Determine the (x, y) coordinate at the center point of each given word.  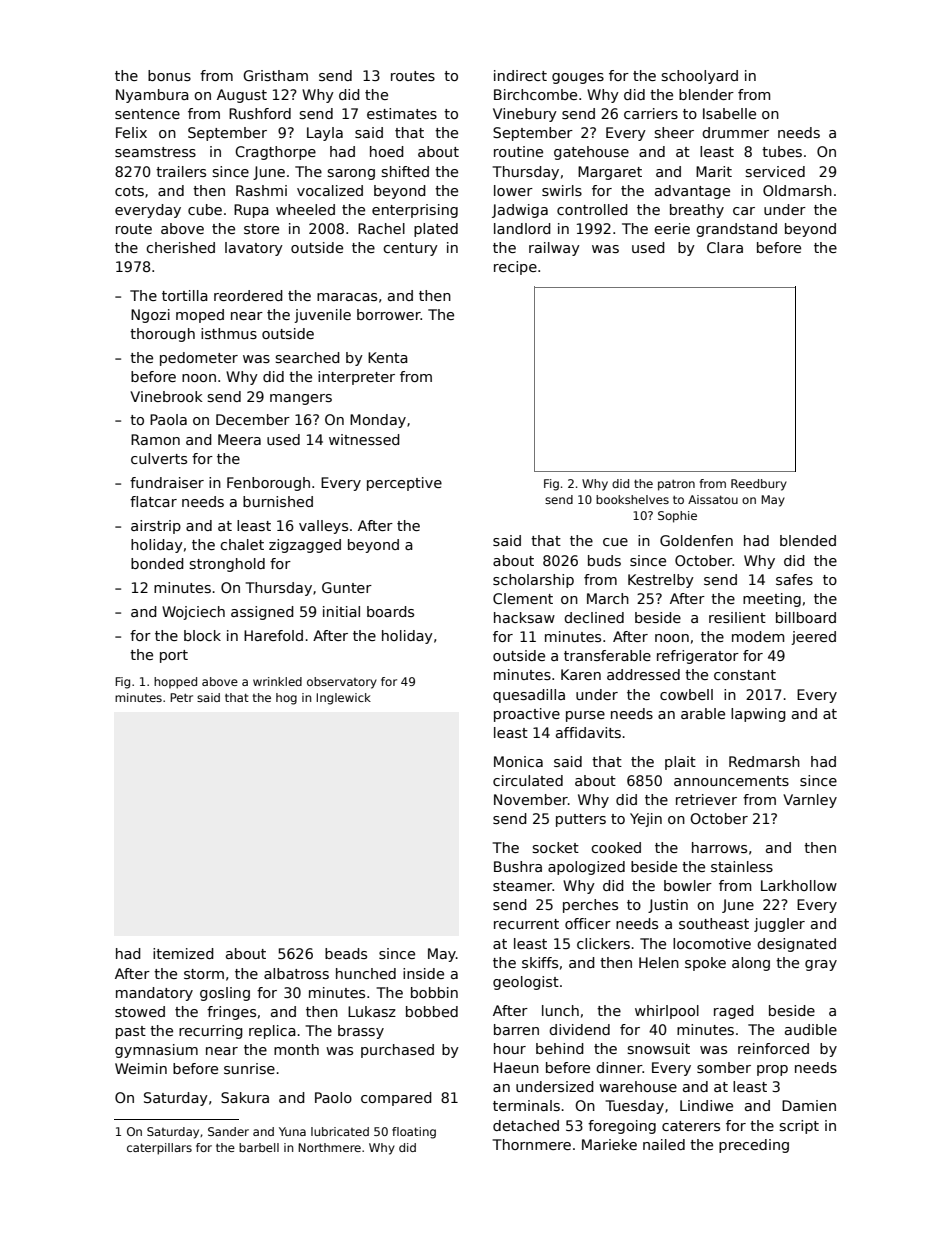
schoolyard (699, 77)
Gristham (275, 75)
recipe (515, 268)
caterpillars (159, 1149)
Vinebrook (166, 396)
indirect (520, 75)
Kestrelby (661, 581)
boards (390, 611)
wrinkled (277, 681)
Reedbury (759, 485)
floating (414, 1133)
